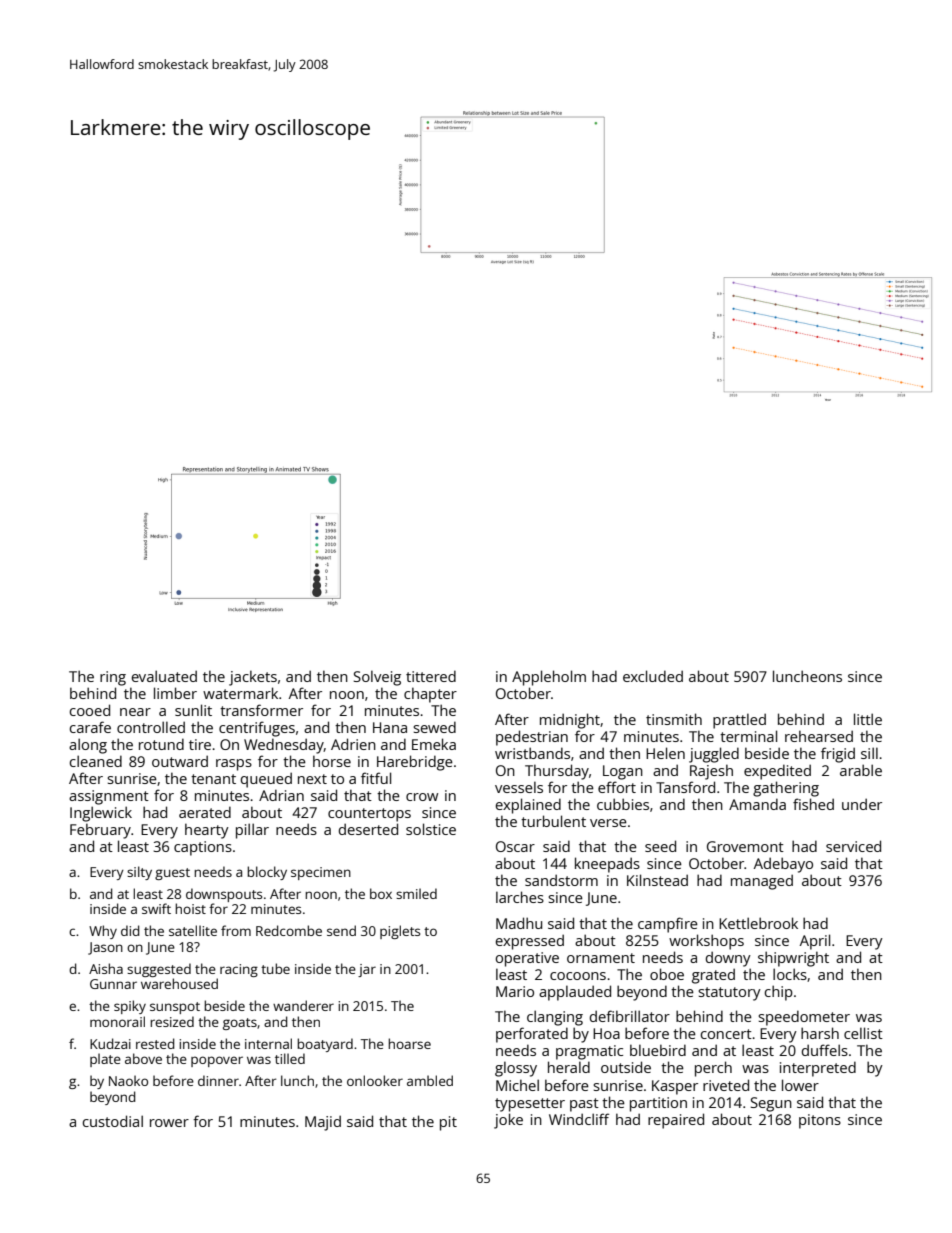  Describe the element at coordinates (110, 1043) in the screenshot. I see `Kudzai` at that location.
